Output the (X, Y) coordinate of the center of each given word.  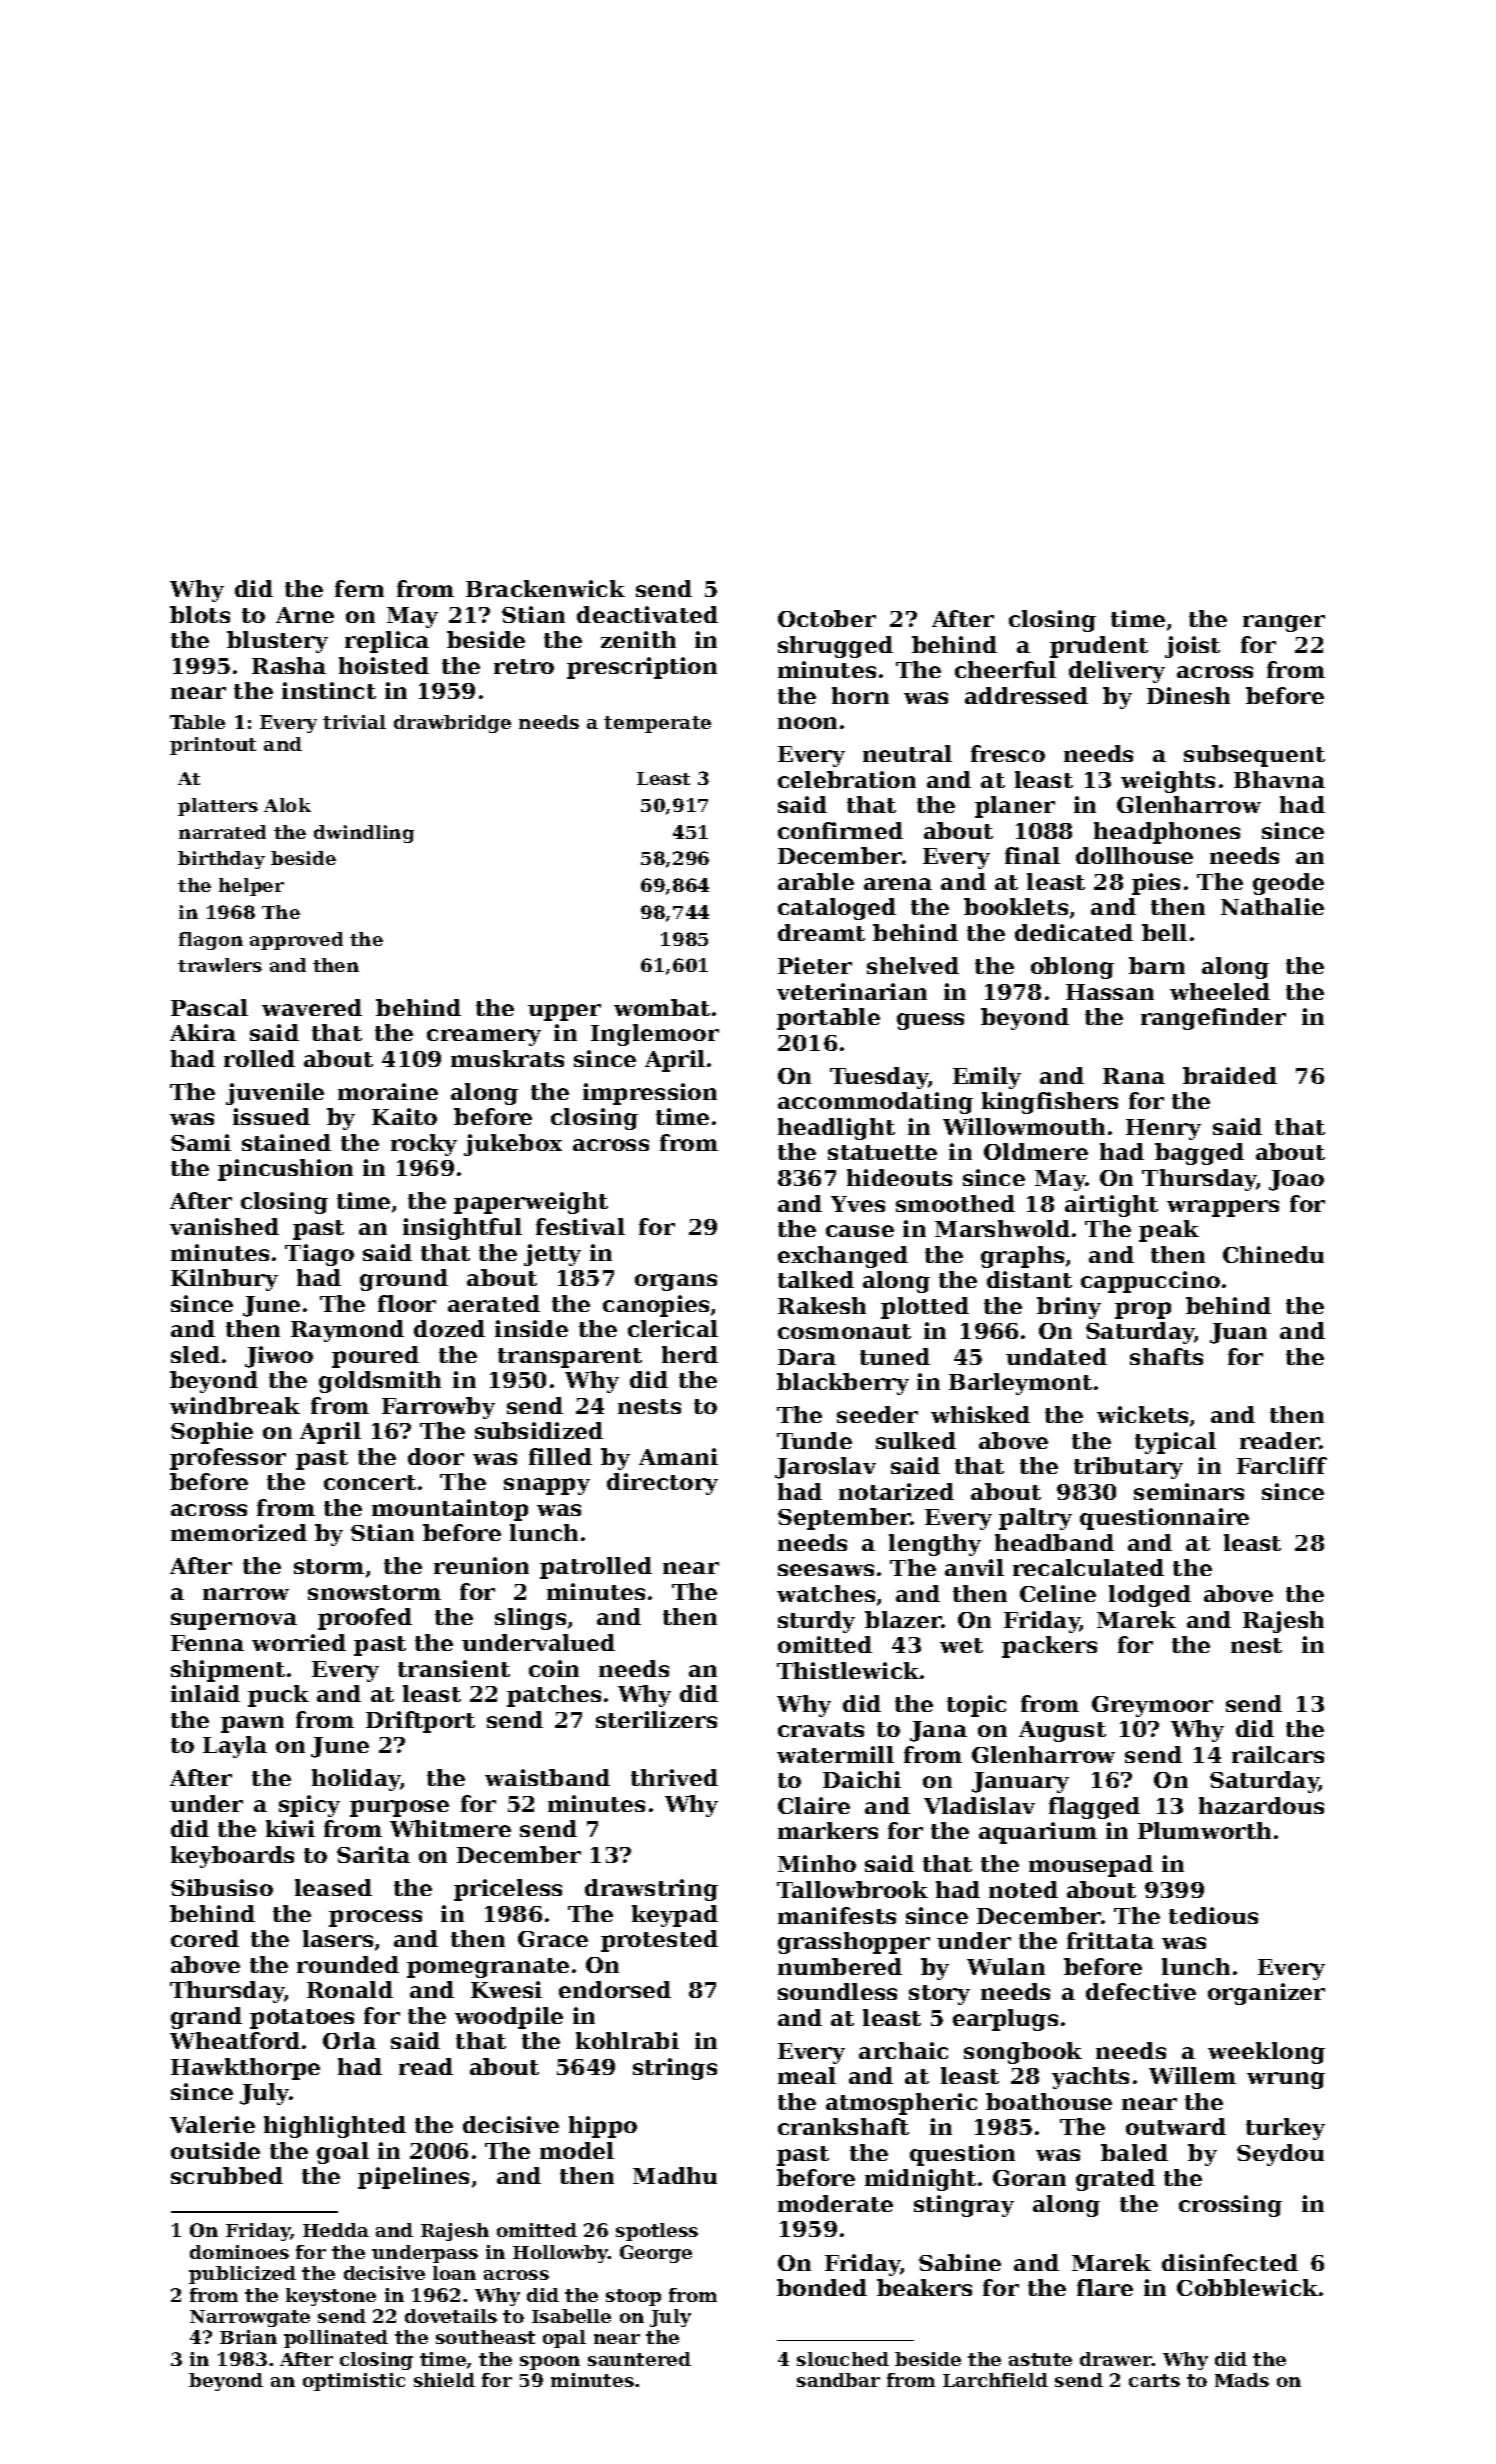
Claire (814, 1805)
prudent (1099, 647)
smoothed (955, 1203)
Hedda (336, 2230)
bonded (822, 2287)
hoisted (384, 665)
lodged (1150, 1596)
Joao (1296, 1180)
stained (286, 1142)
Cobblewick (1247, 2287)
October (827, 618)
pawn (252, 1724)
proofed (365, 1619)
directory (662, 1484)
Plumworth (1204, 1830)
